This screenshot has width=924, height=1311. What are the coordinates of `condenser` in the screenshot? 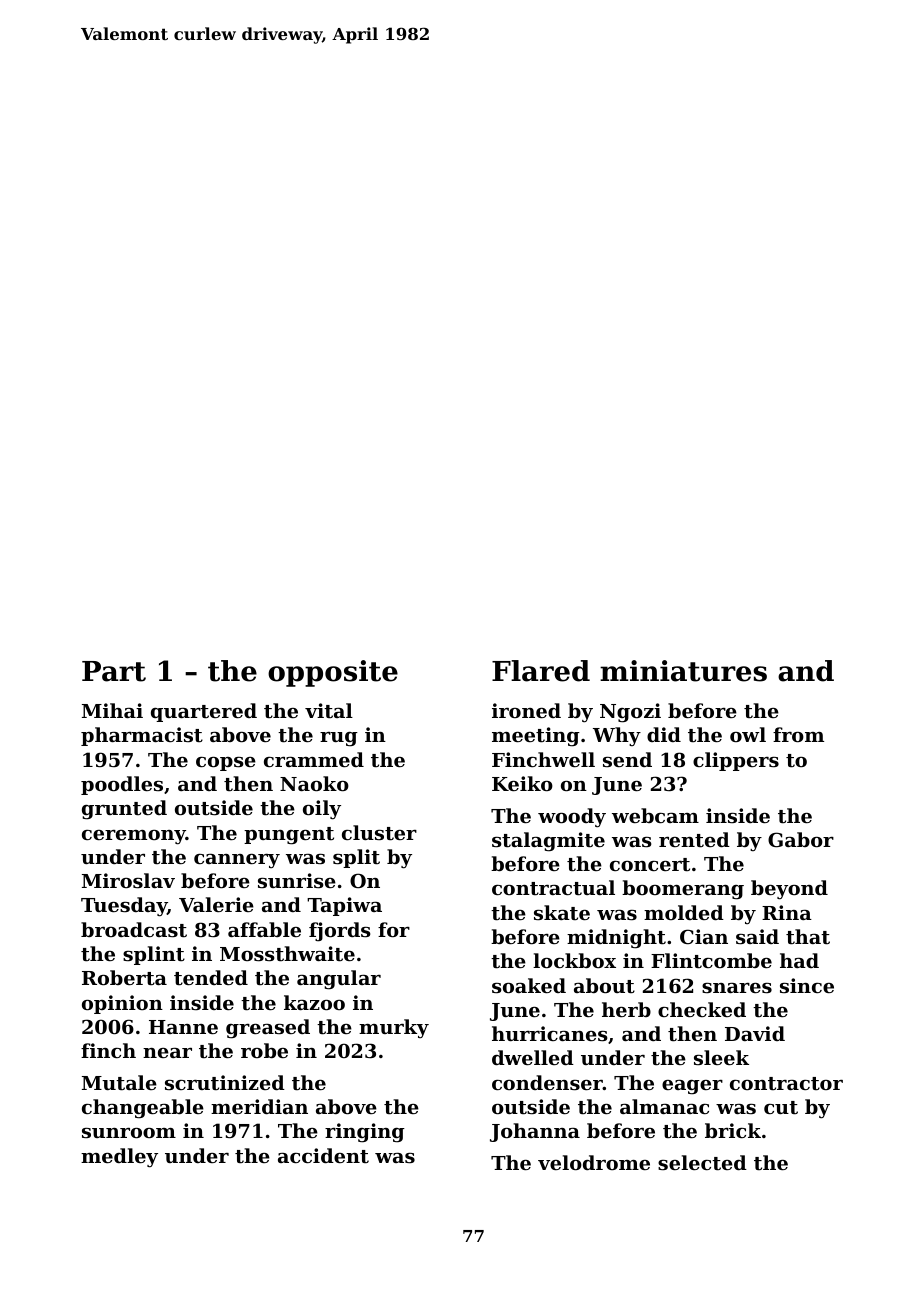 It's located at (547, 1083).
